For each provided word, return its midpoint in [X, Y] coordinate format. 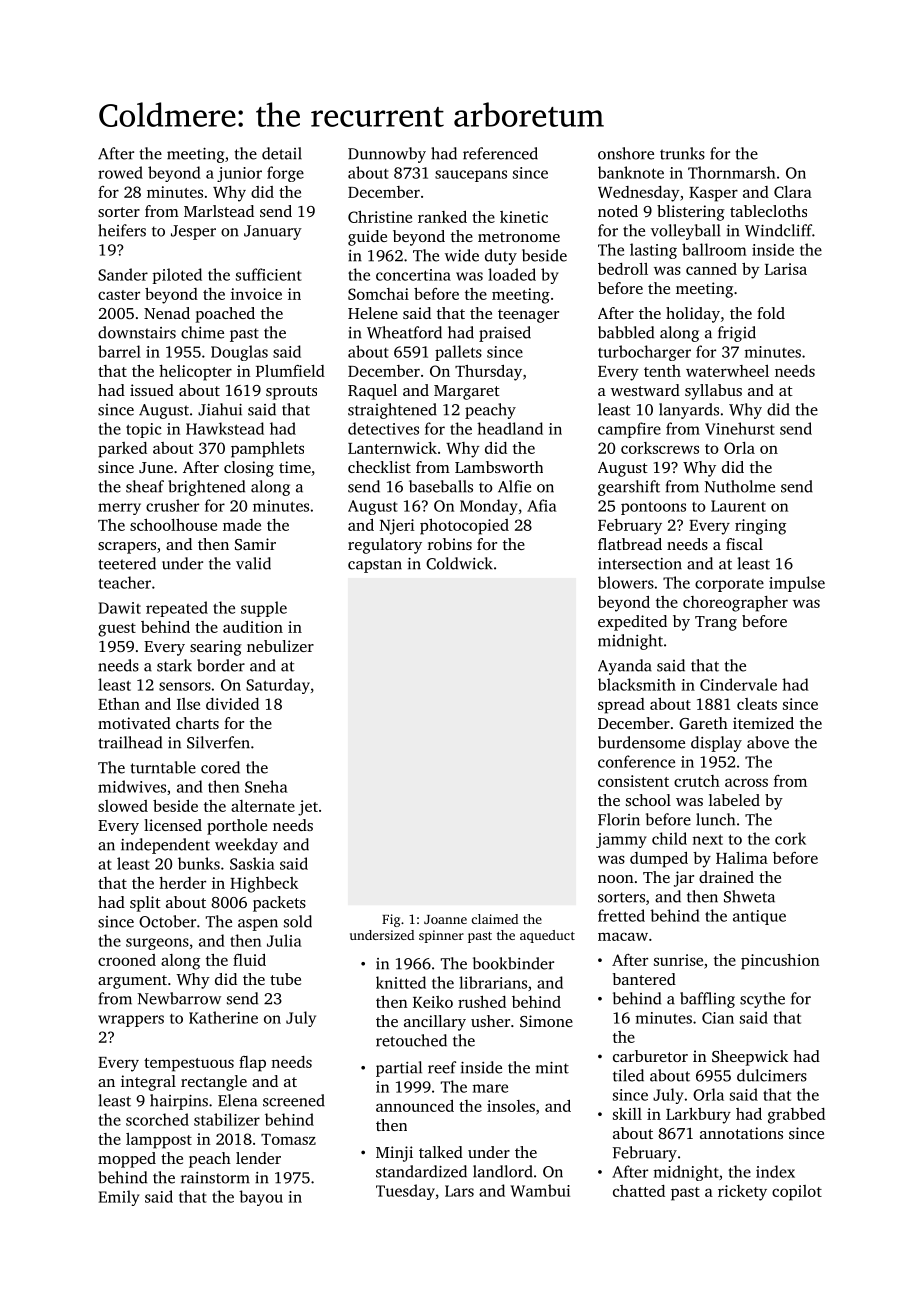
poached [225, 315]
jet [308, 808]
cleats [757, 704]
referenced [500, 153]
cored [220, 767]
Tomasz [288, 1139]
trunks [682, 153]
